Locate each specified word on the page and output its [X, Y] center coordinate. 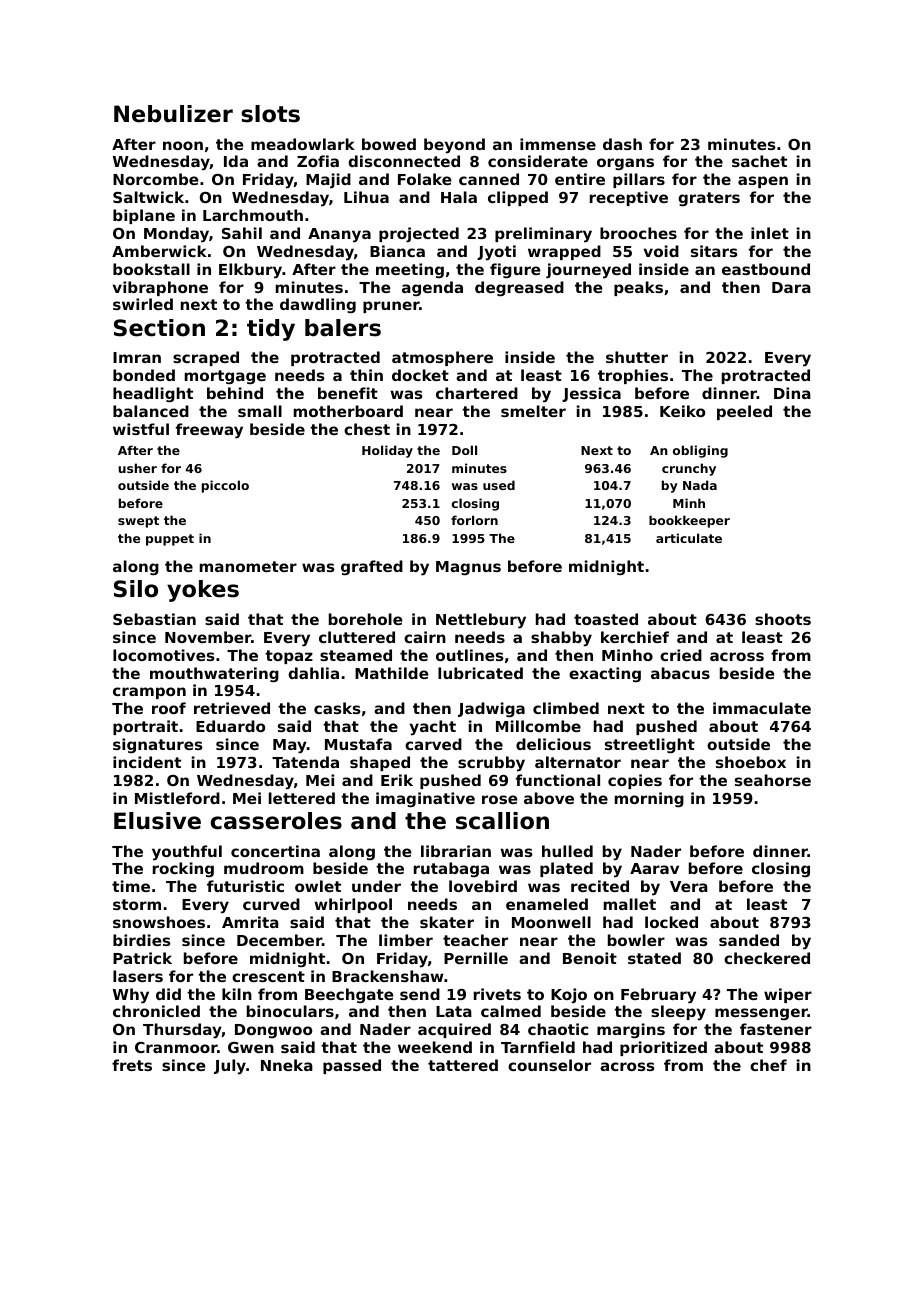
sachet [759, 161]
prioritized [663, 1048]
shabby [561, 639]
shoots [783, 619]
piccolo [225, 486]
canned [489, 179]
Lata [454, 1011]
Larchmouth [253, 215]
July [230, 1067]
